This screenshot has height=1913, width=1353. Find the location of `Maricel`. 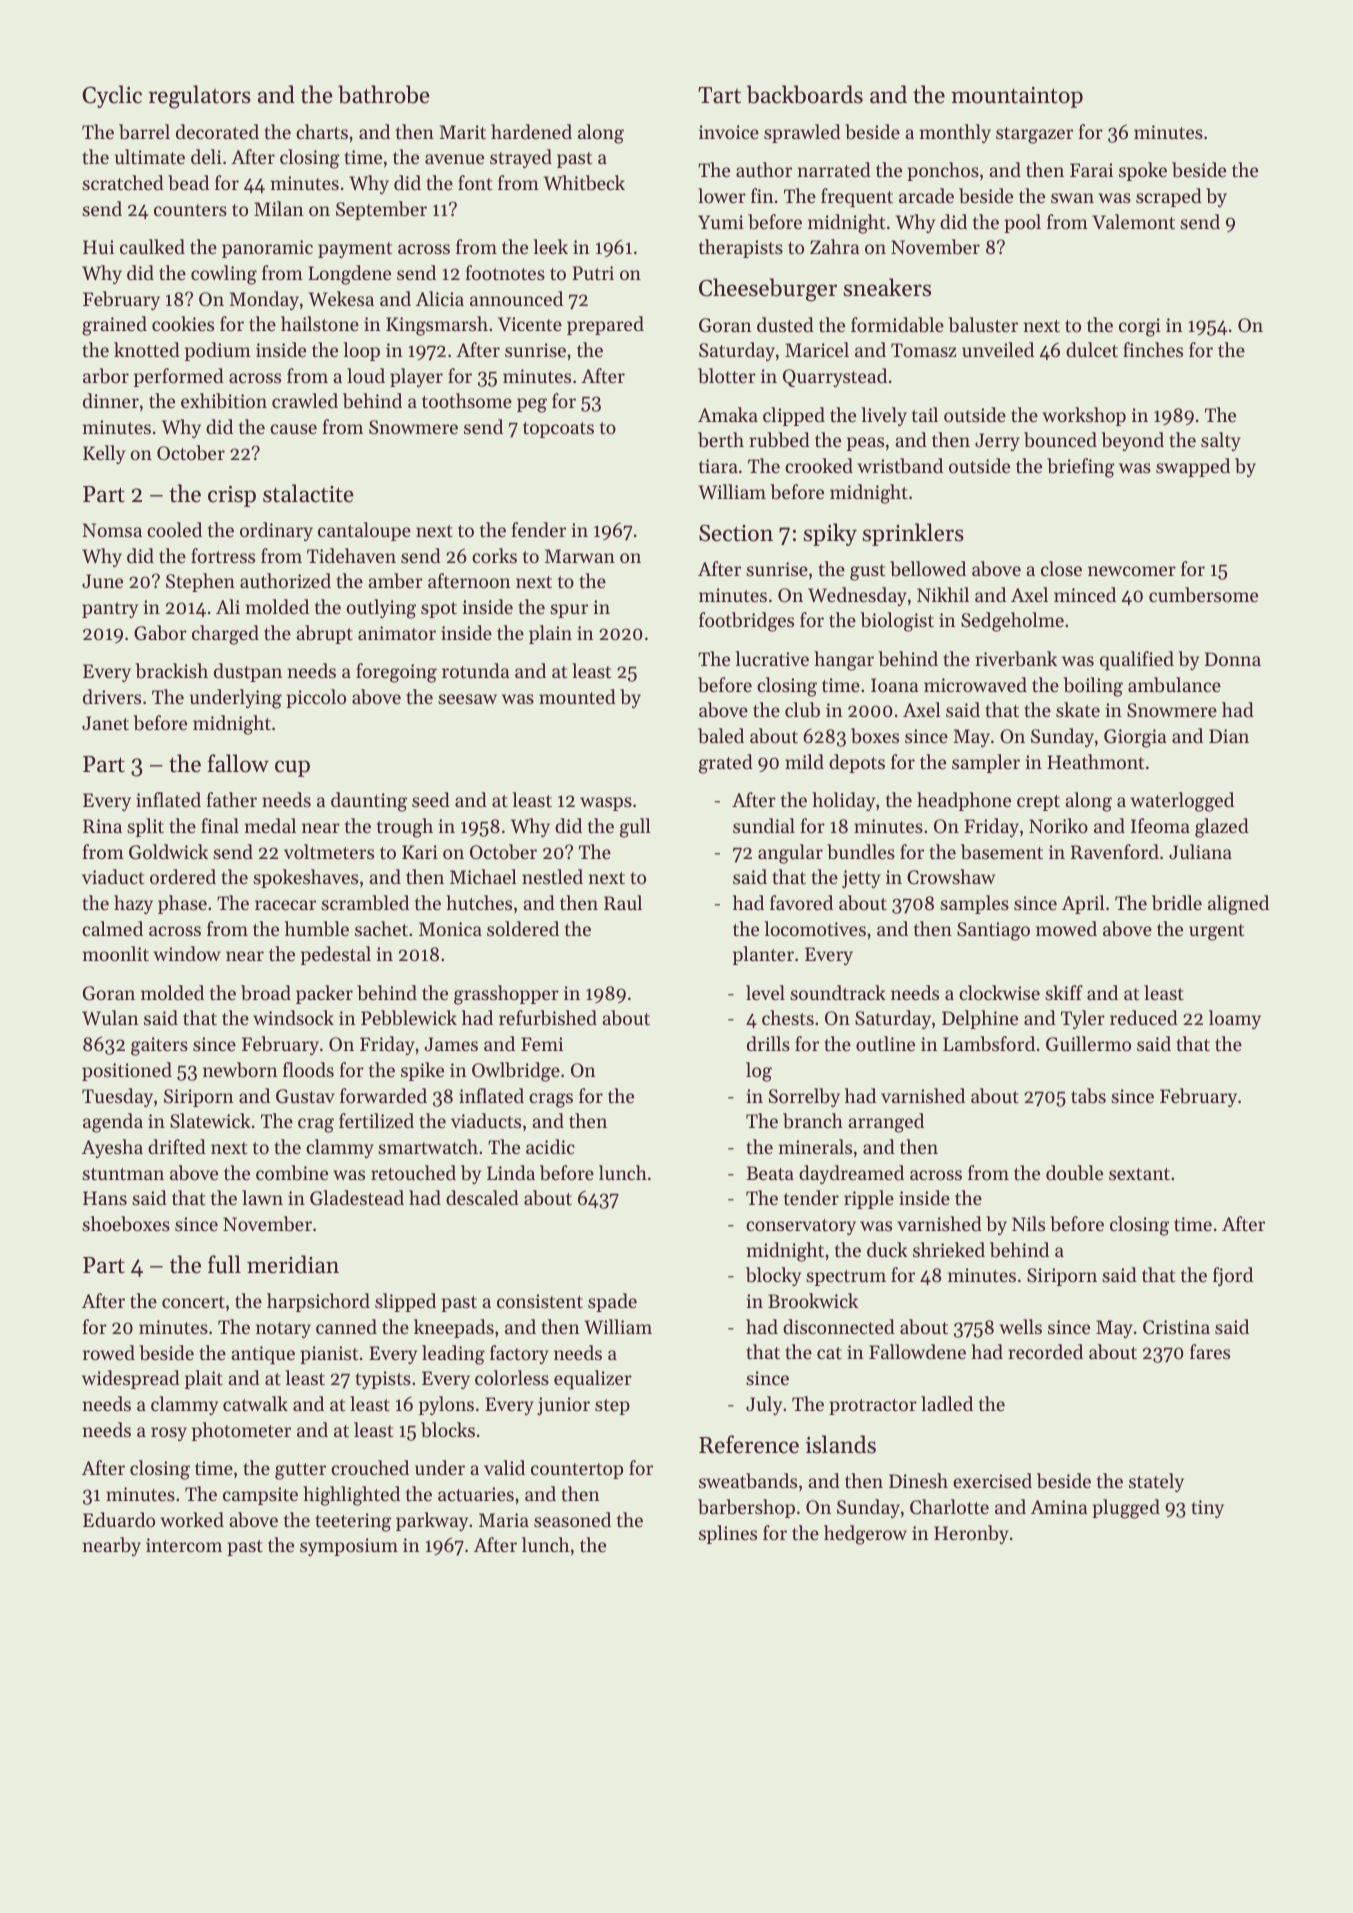

Maricel is located at coordinates (817, 349).
